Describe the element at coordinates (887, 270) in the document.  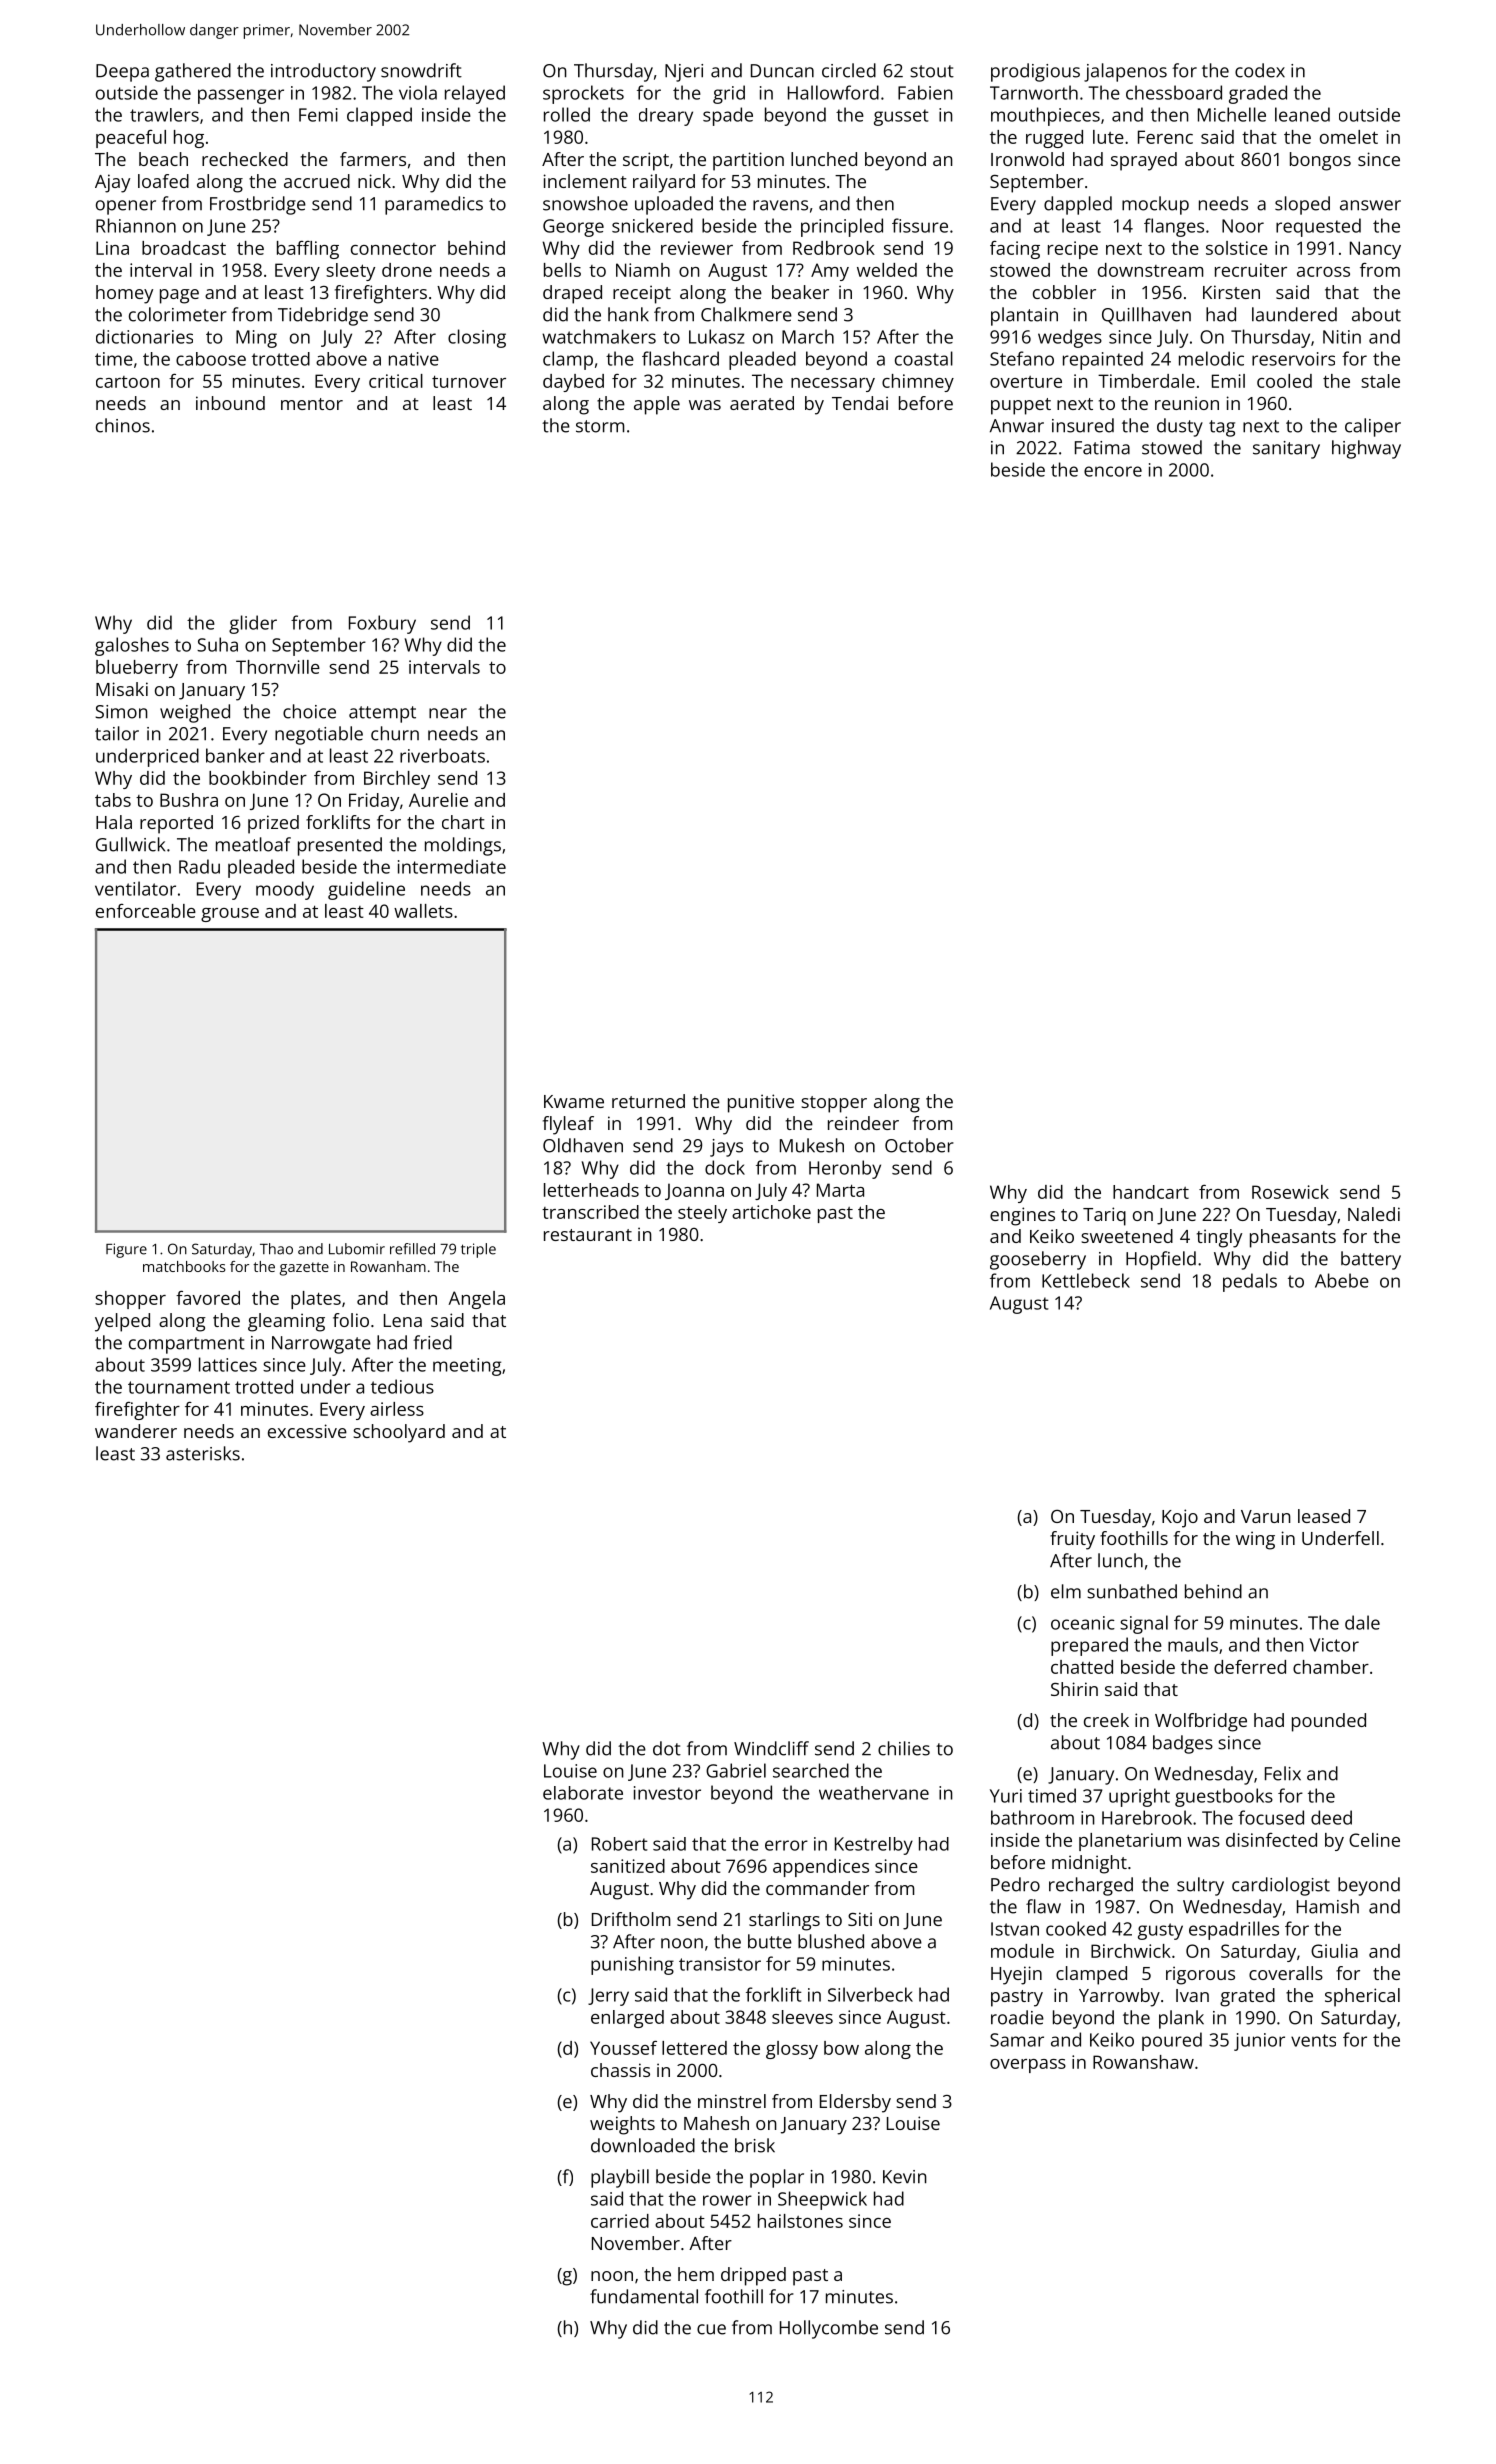
I see `welded` at that location.
